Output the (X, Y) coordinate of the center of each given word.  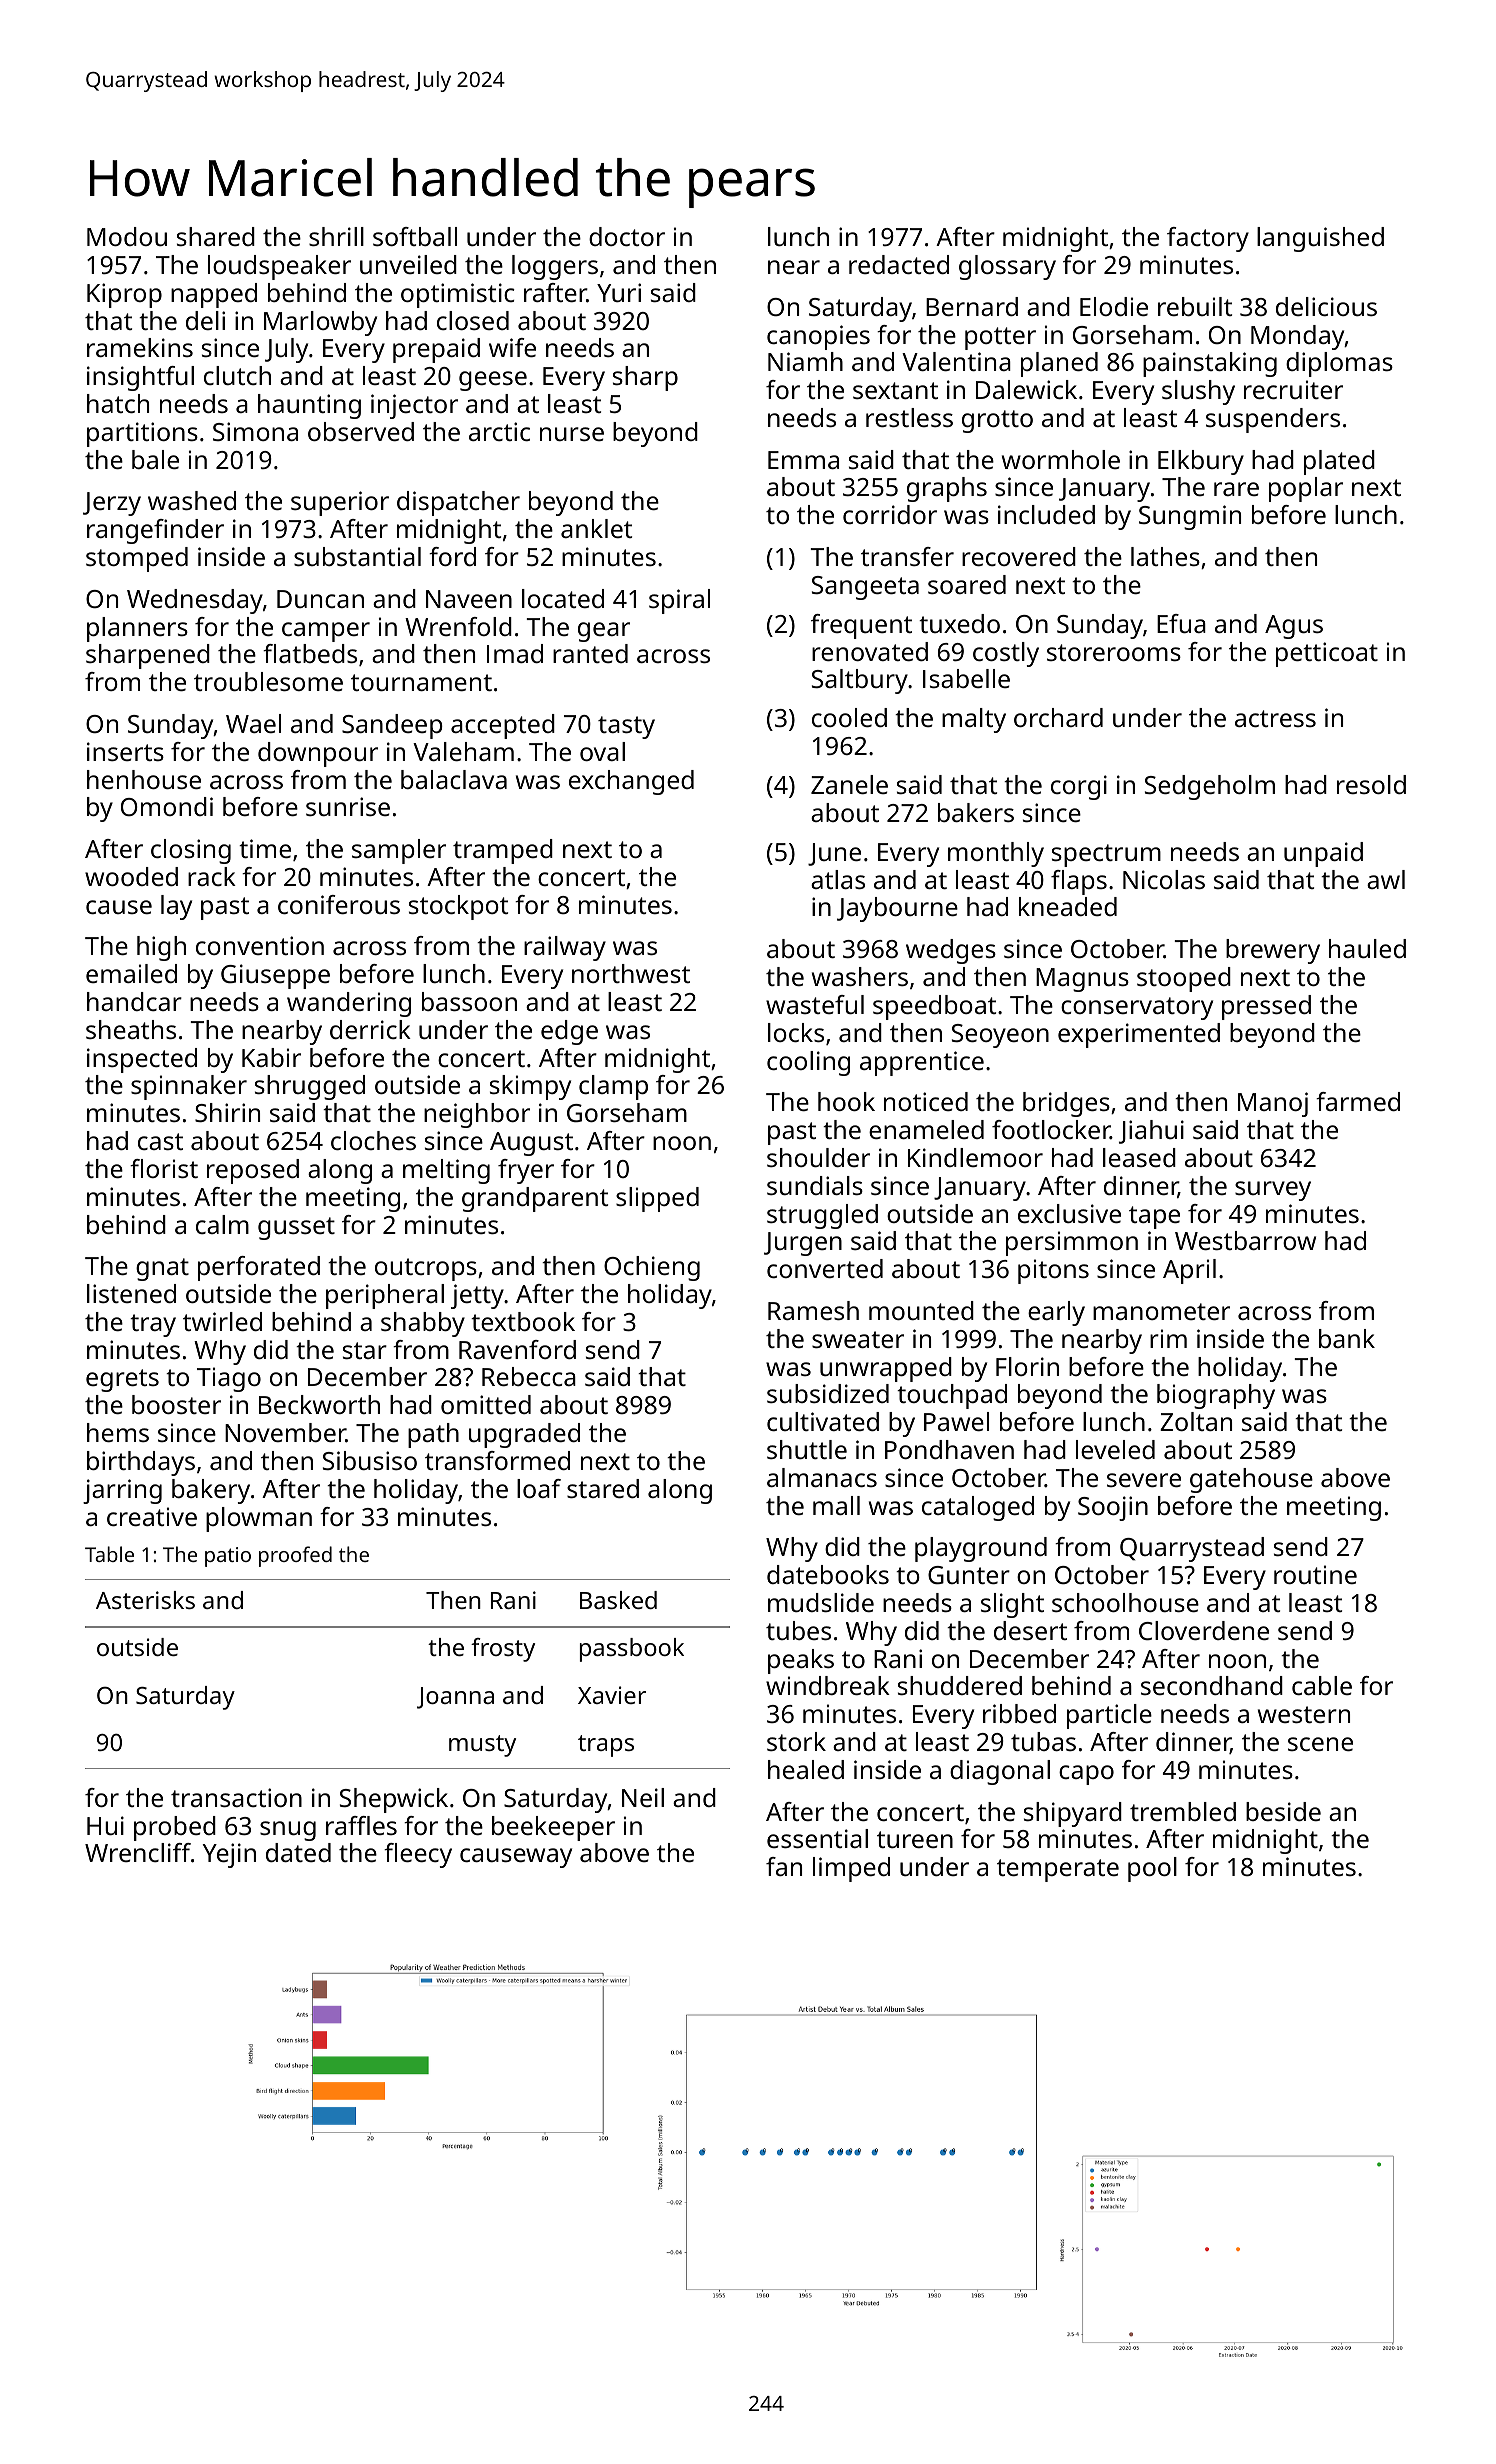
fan (784, 1866)
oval (602, 751)
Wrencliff (138, 1852)
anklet (596, 528)
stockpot (458, 907)
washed (192, 500)
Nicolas (1164, 879)
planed (1059, 364)
